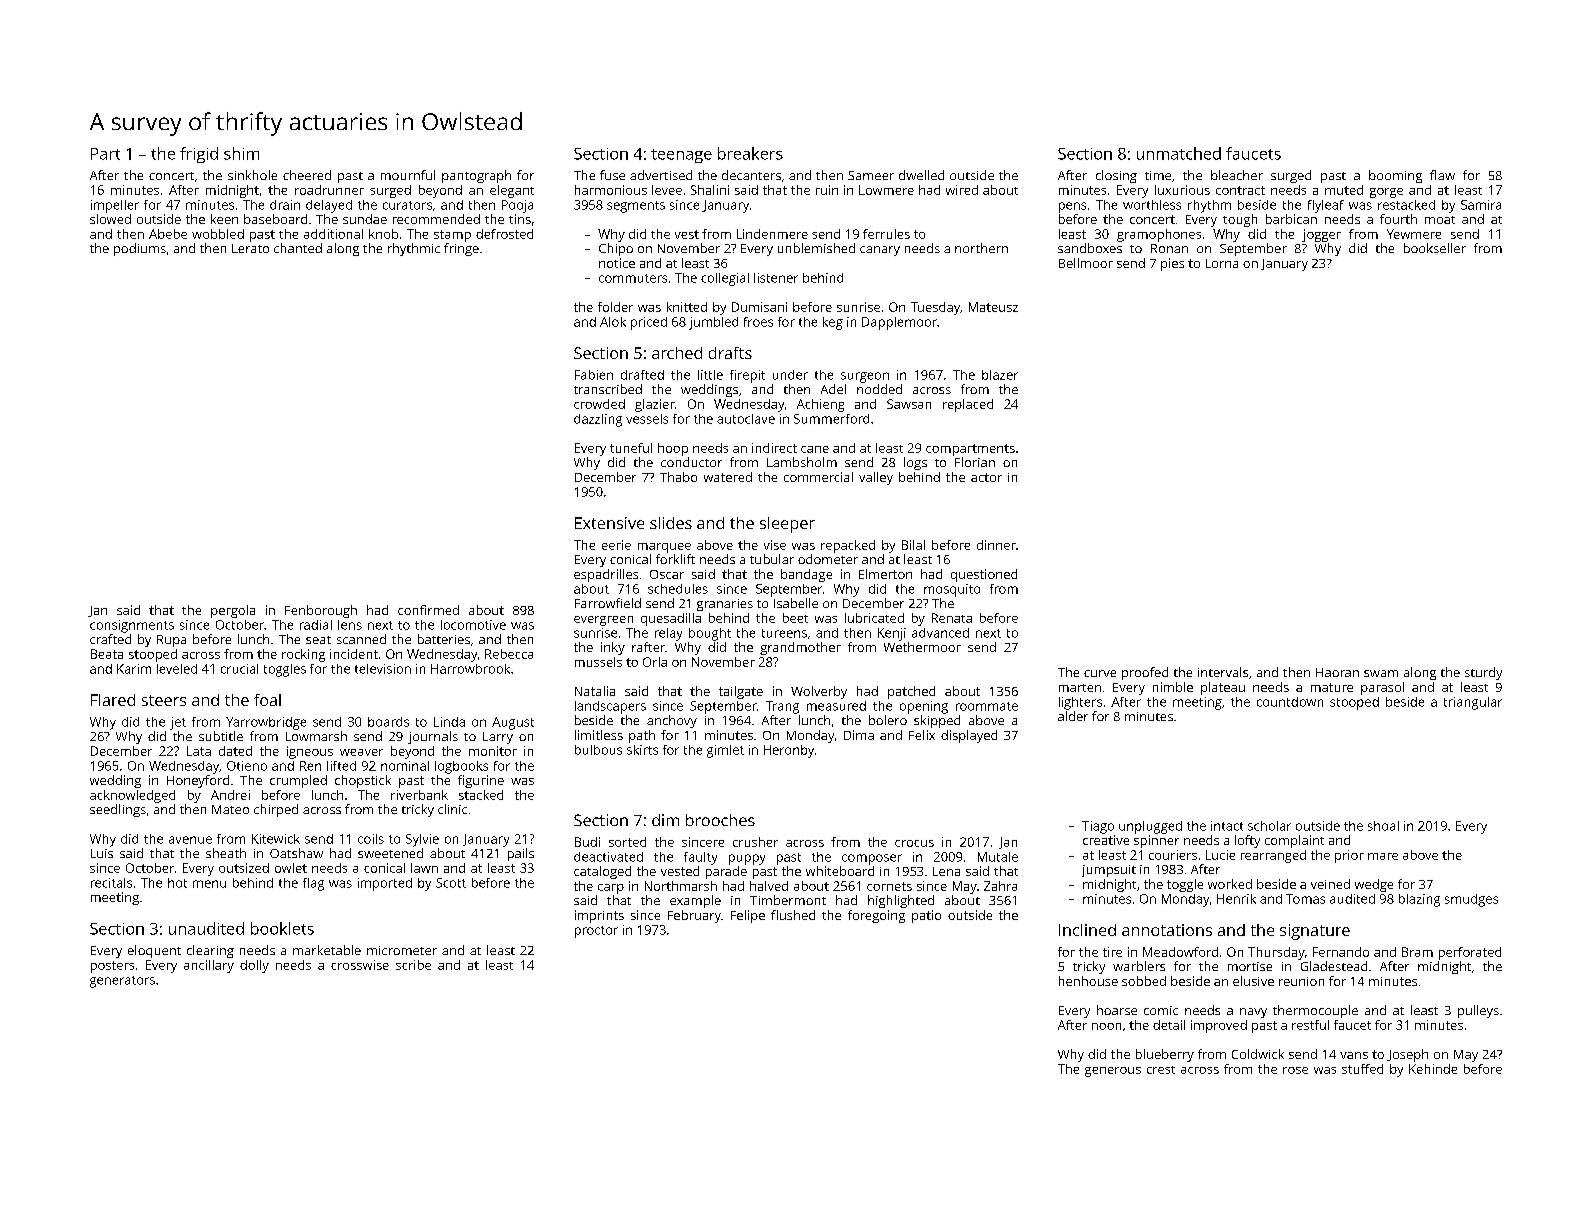  I want to click on breakers, so click(750, 153).
